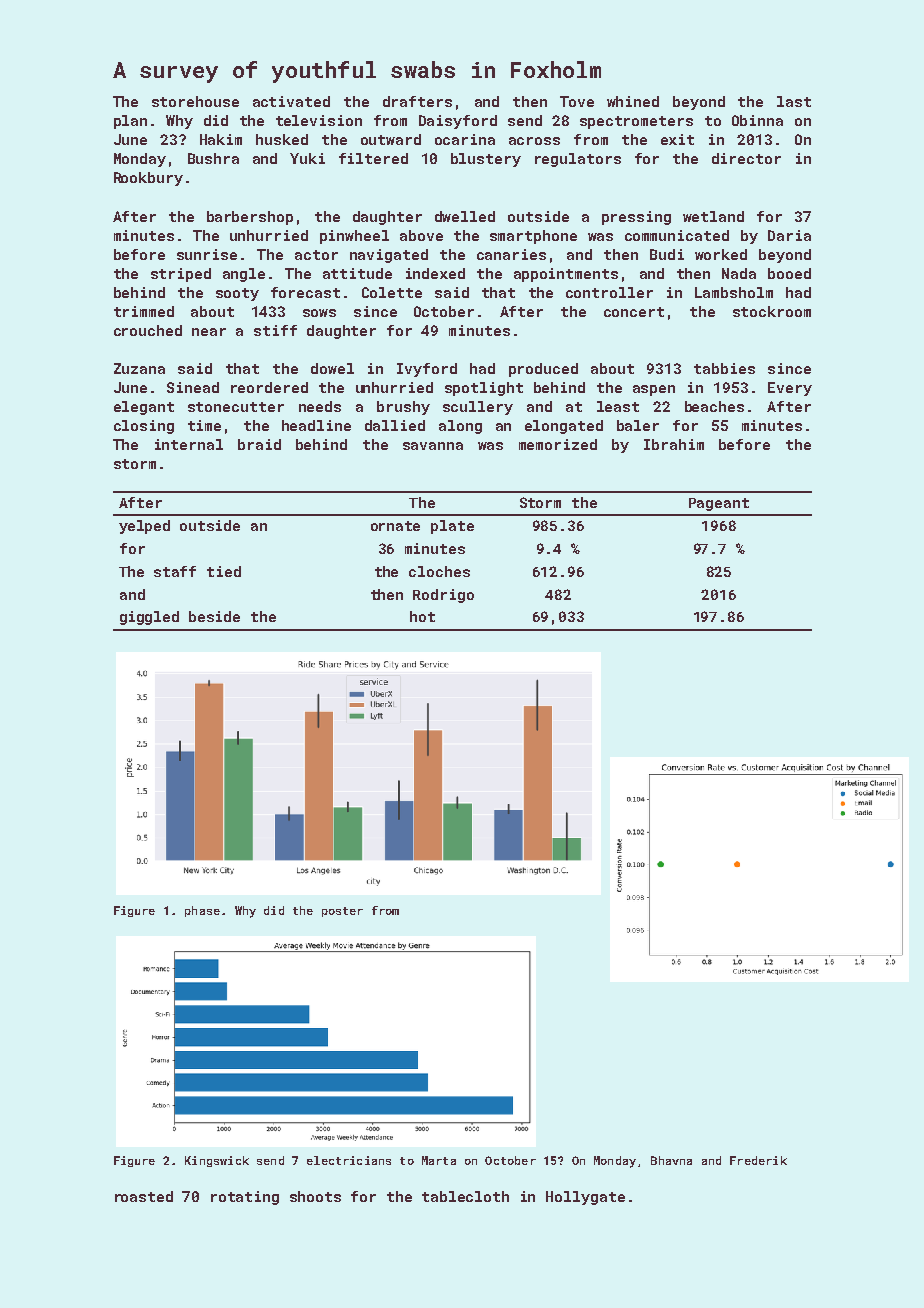 Image resolution: width=924 pixels, height=1308 pixels. Describe the element at coordinates (452, 527) in the page. I see `plate` at that location.
